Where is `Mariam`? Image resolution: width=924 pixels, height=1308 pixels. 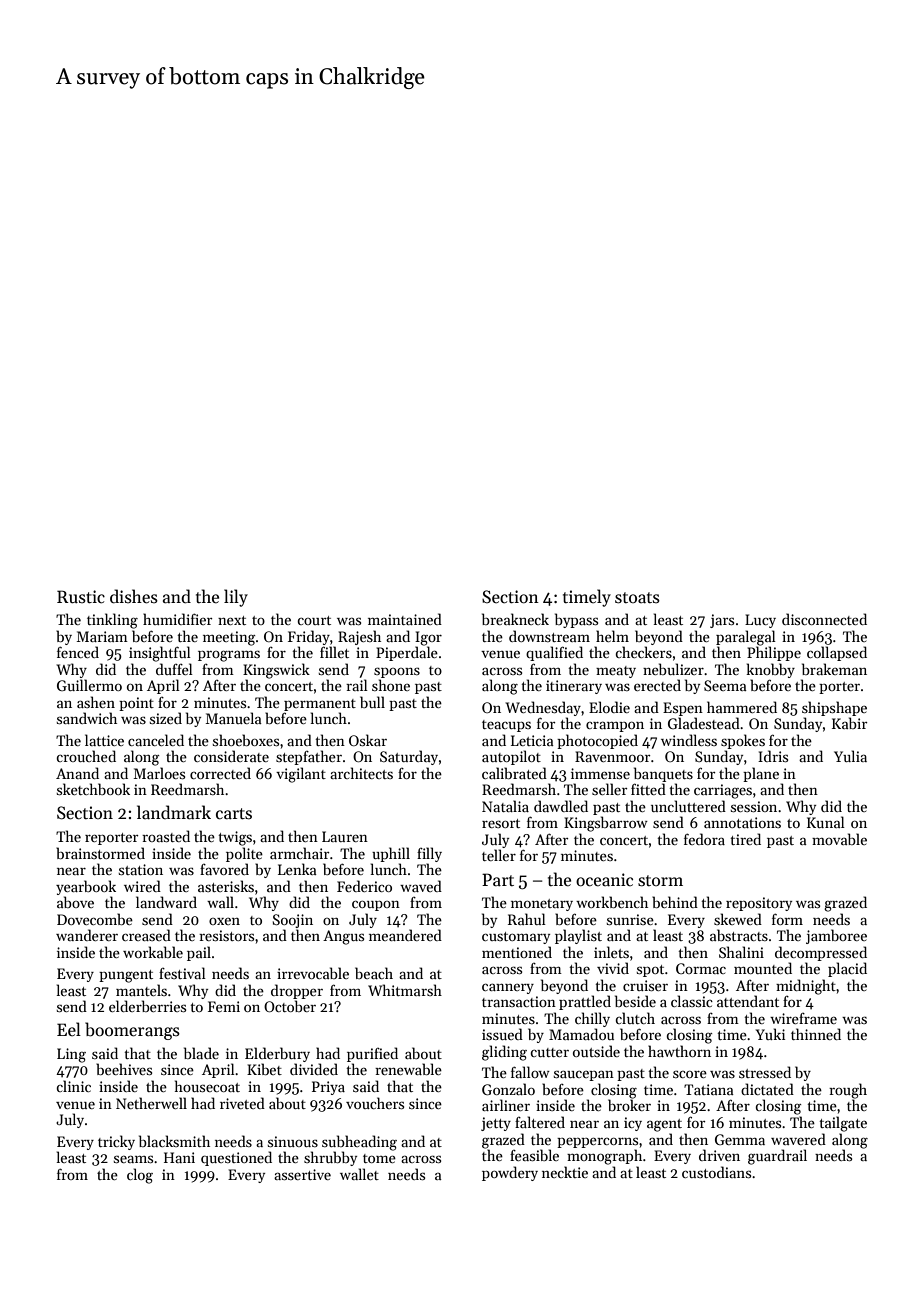
Mariam is located at coordinates (102, 636).
